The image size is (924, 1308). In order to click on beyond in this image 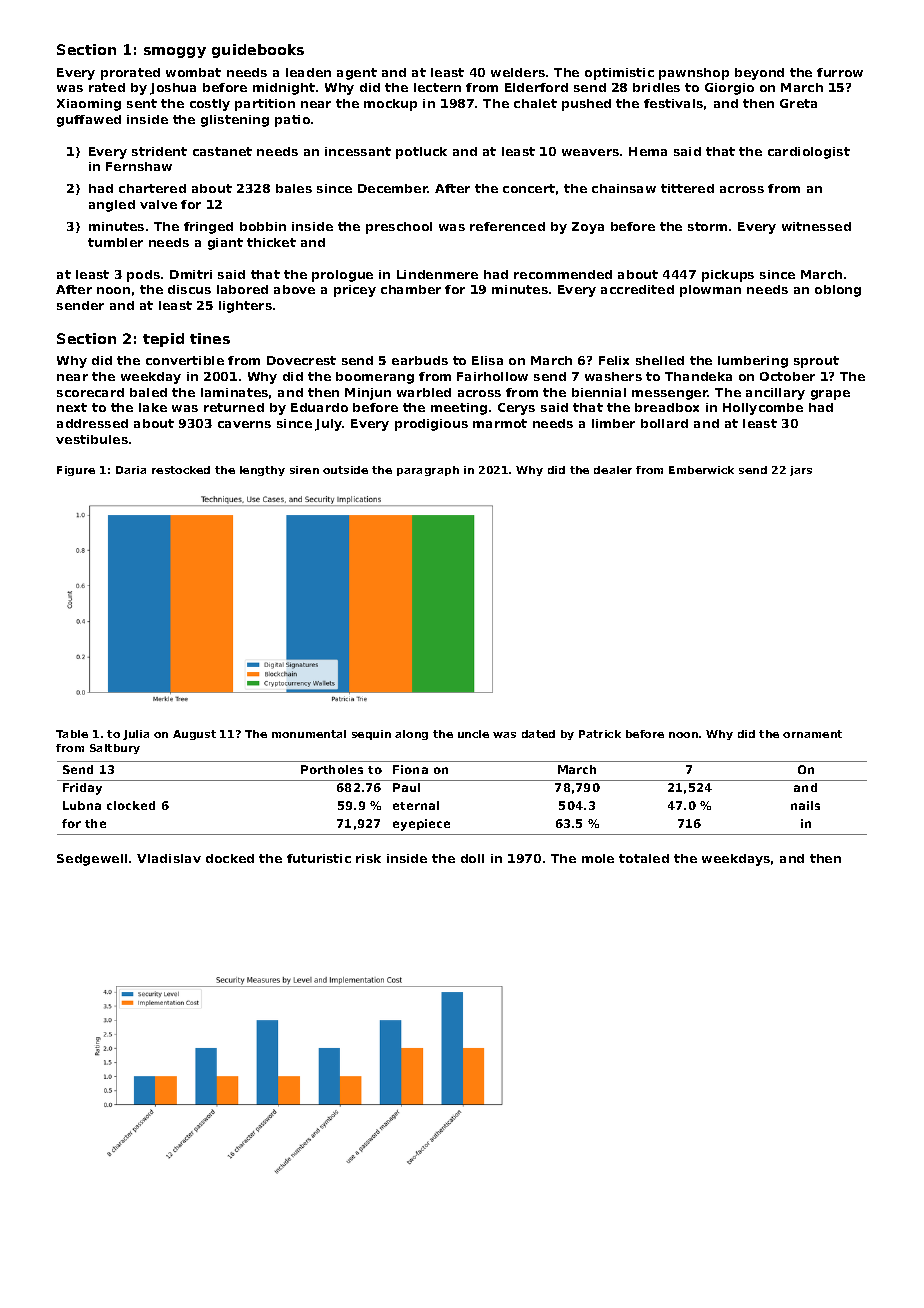, I will do `click(759, 74)`.
